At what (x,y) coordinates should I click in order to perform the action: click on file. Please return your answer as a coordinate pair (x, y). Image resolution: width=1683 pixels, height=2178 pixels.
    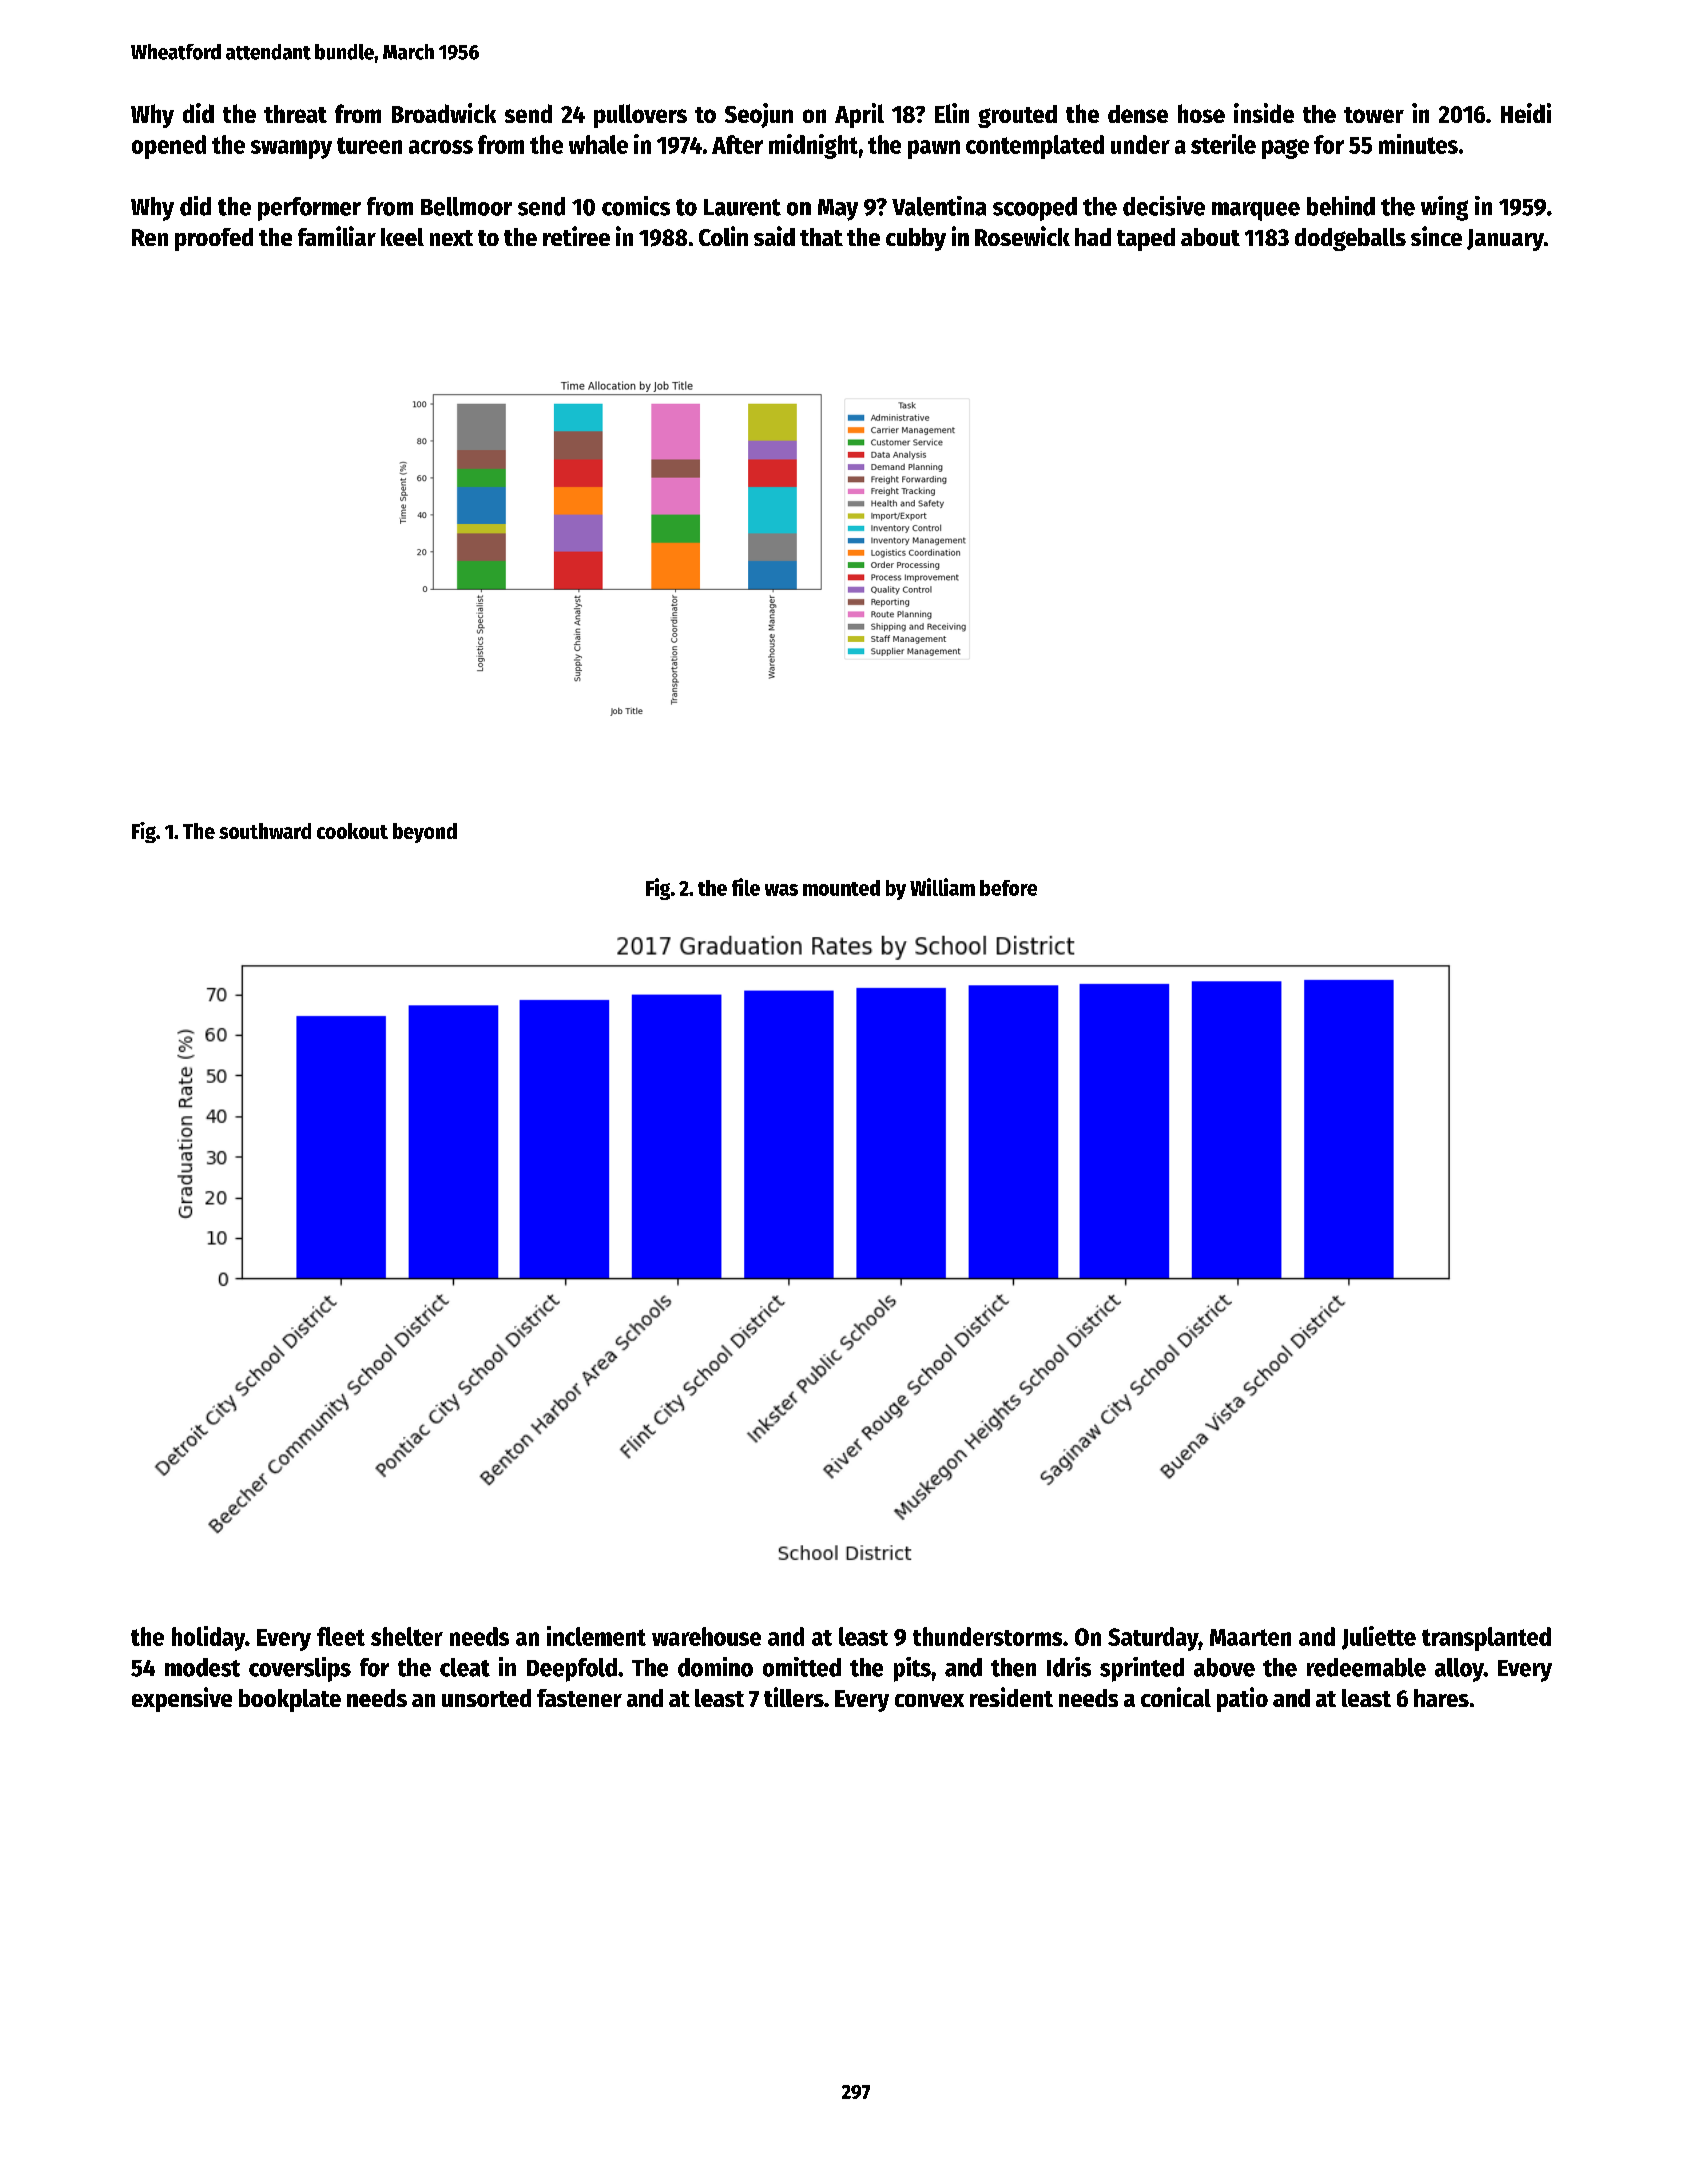
    Looking at the image, I should click on (746, 887).
